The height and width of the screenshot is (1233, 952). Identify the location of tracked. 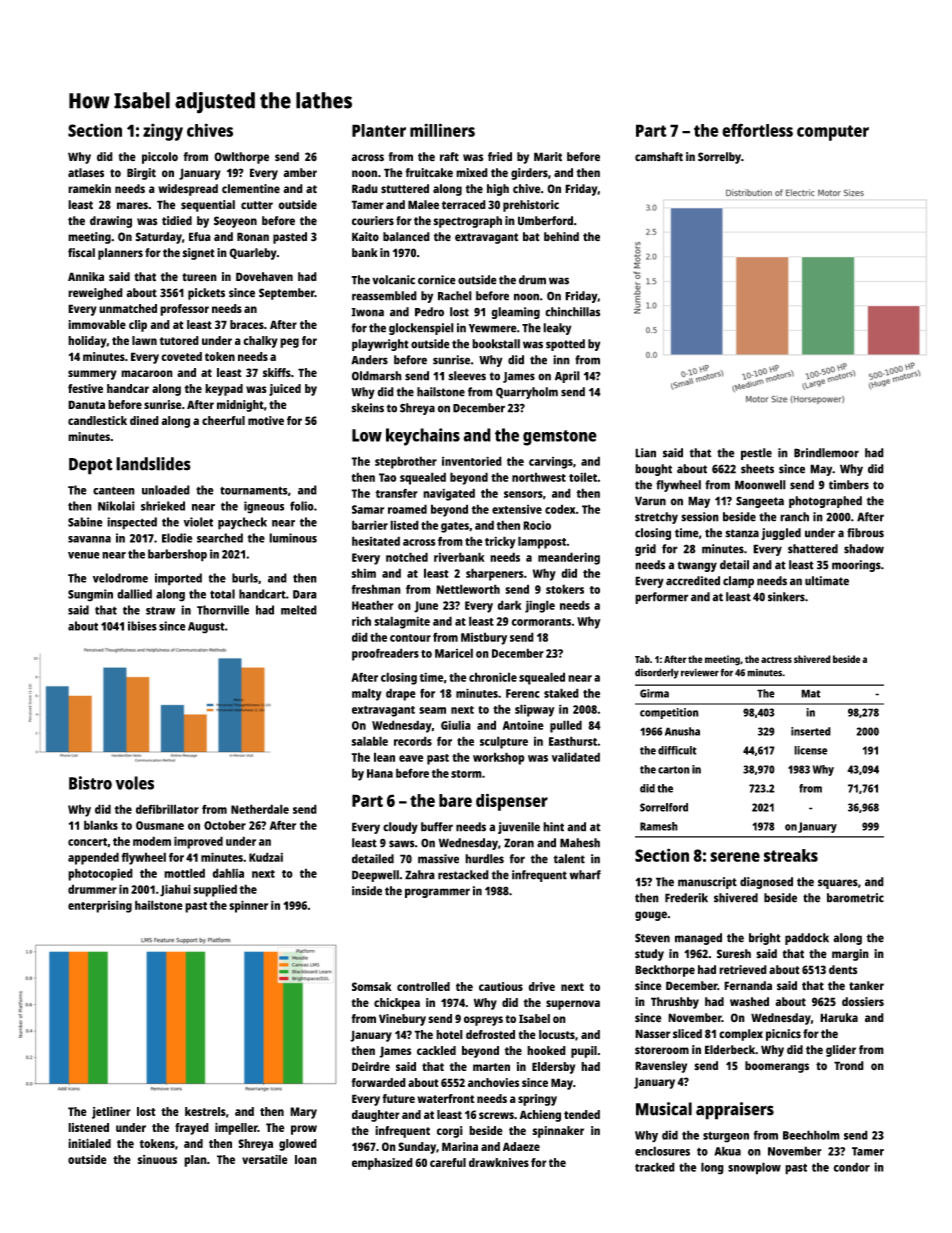
(655, 1167).
